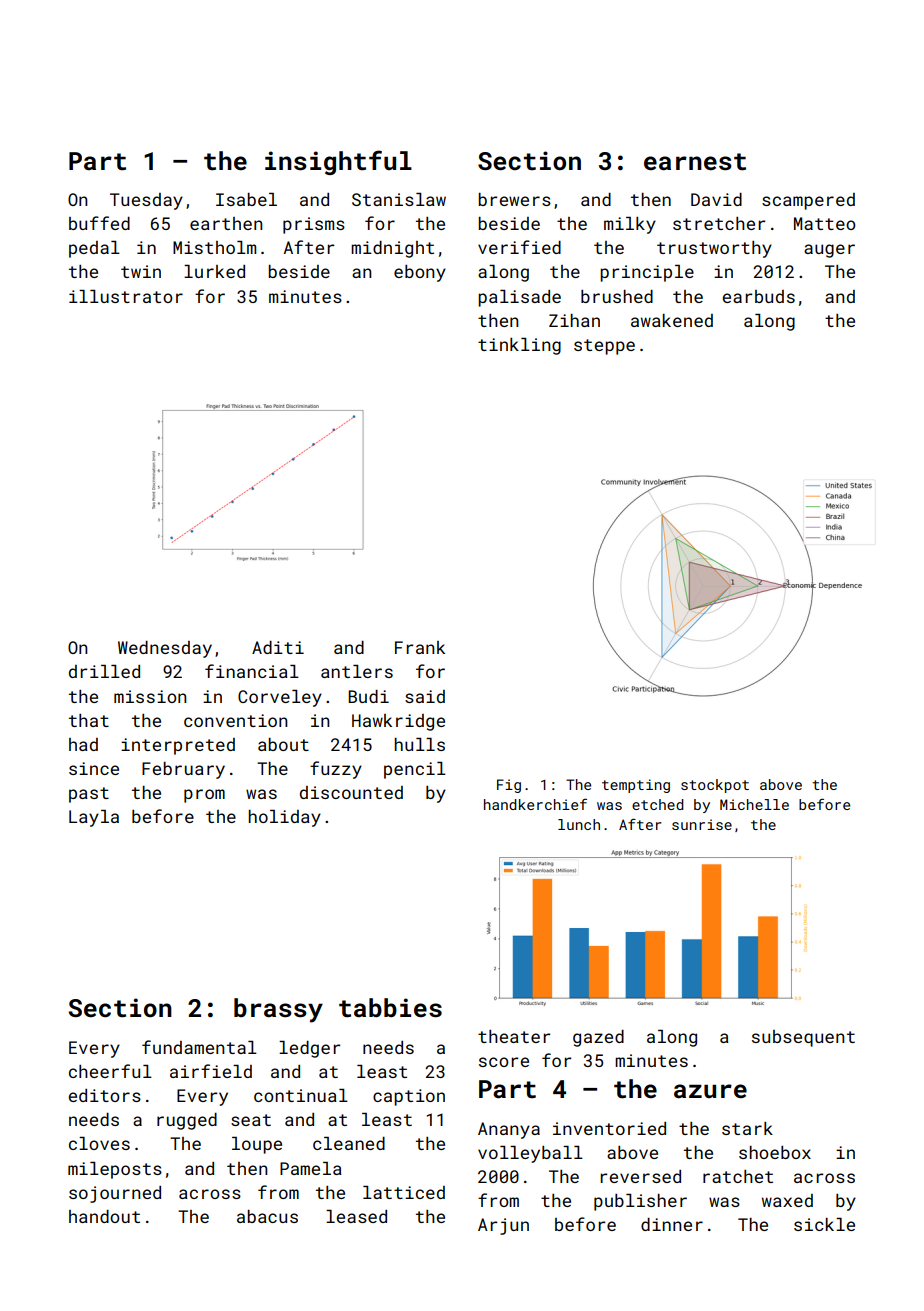 This page has width=924, height=1311. I want to click on rugged, so click(187, 1121).
